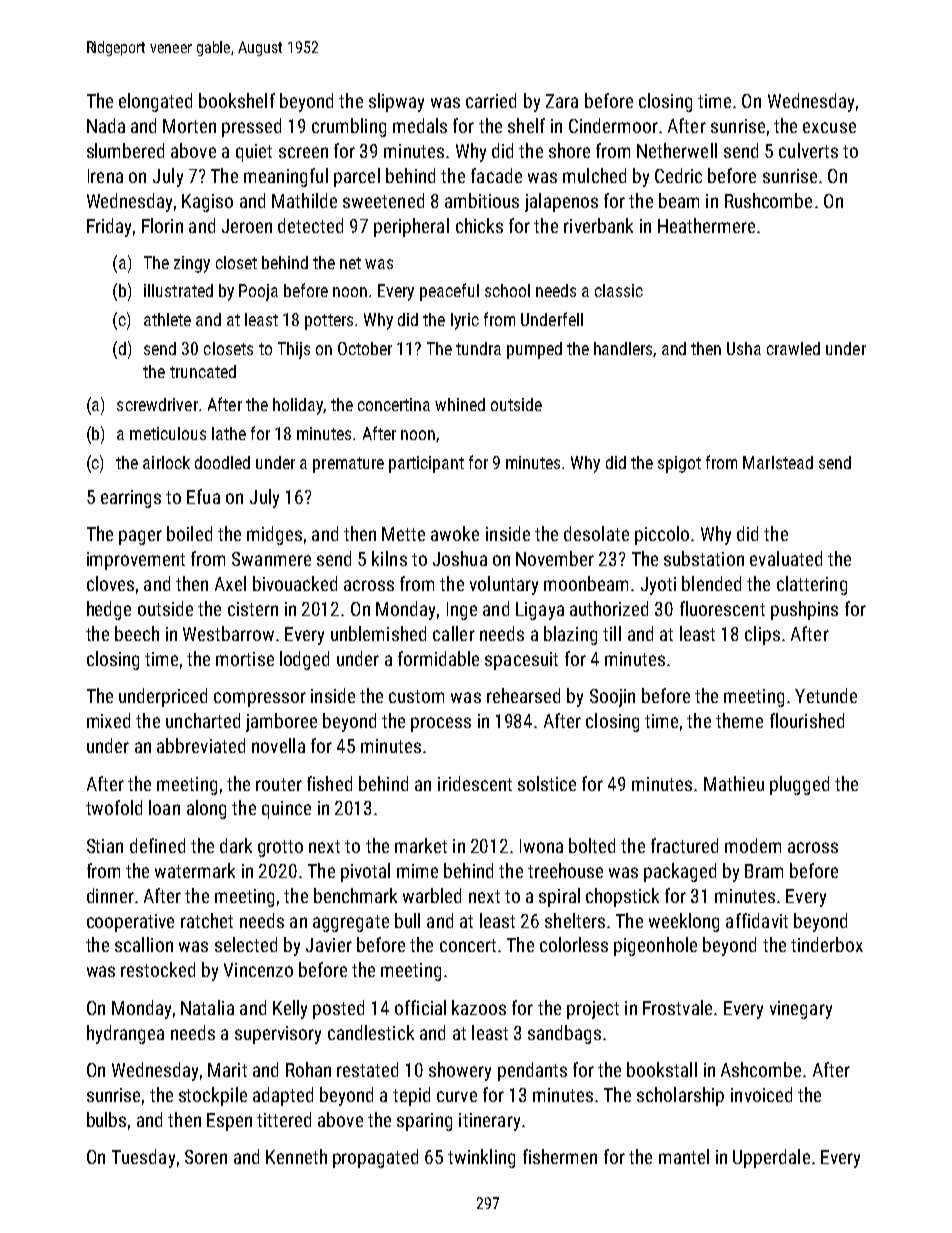 This screenshot has height=1233, width=952. What do you see at coordinates (424, 1122) in the screenshot?
I see `sparing` at bounding box center [424, 1122].
